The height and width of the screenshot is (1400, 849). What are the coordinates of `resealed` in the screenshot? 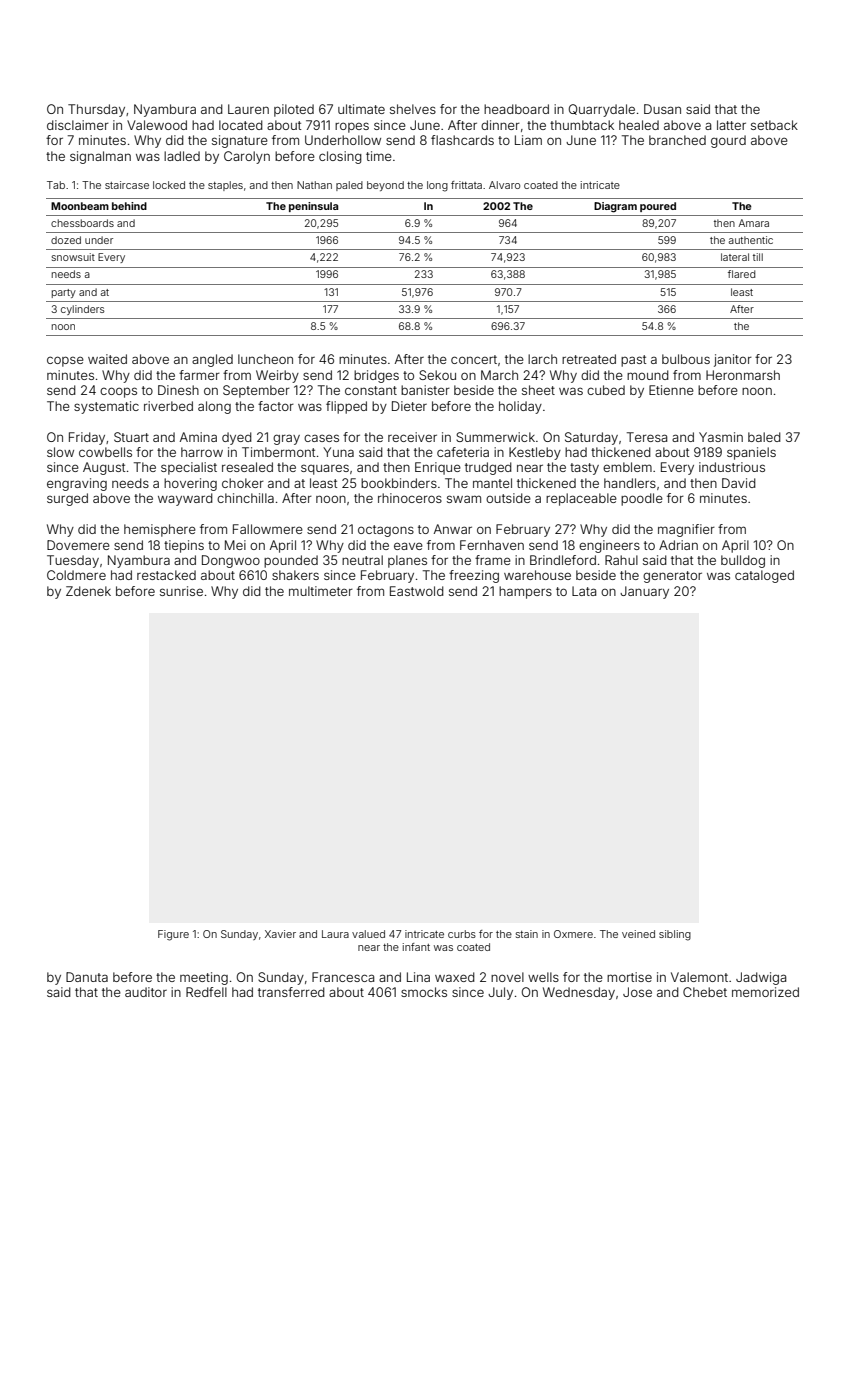 It's located at (247, 467).
